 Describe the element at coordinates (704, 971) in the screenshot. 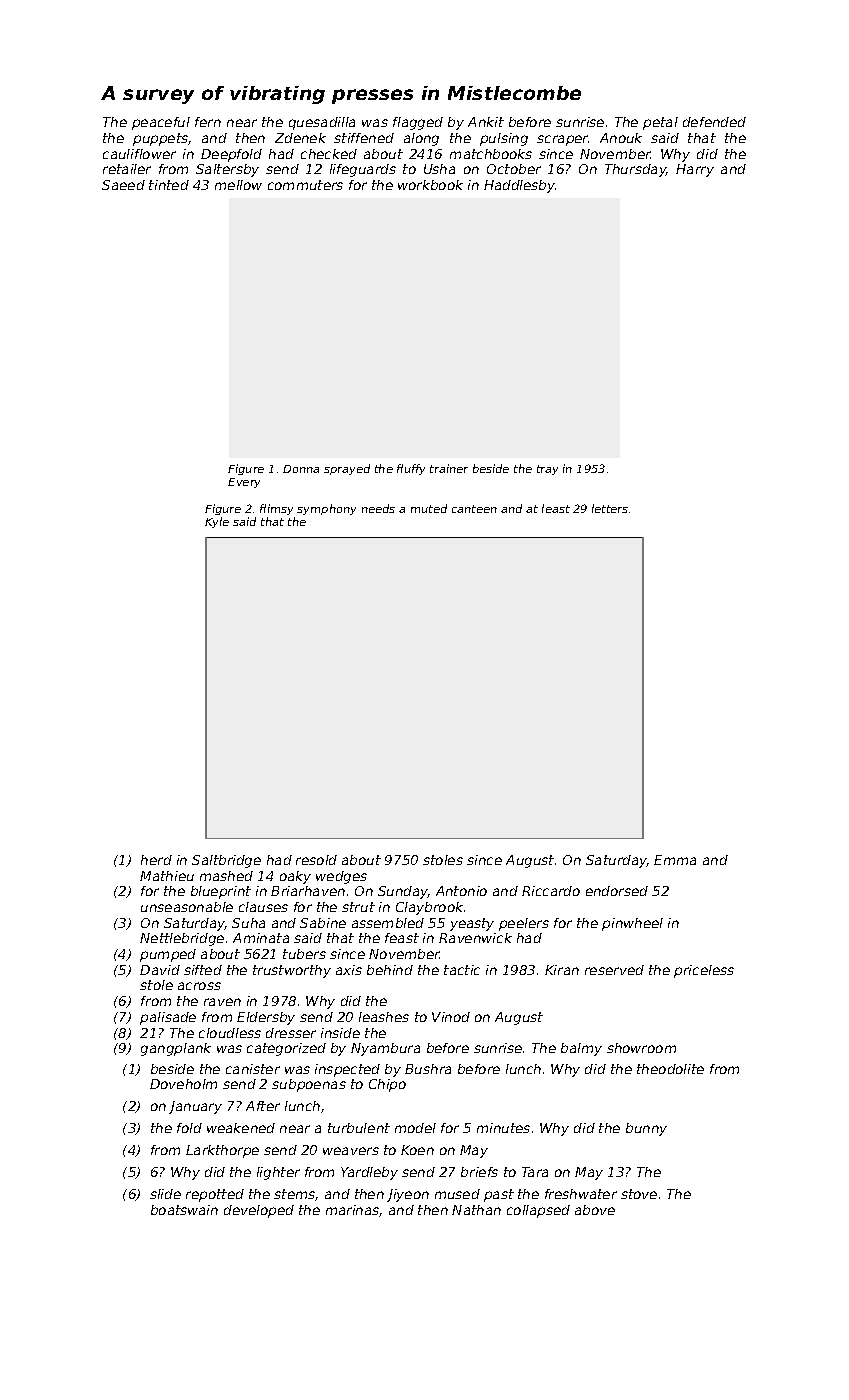

I see `priceless` at that location.
